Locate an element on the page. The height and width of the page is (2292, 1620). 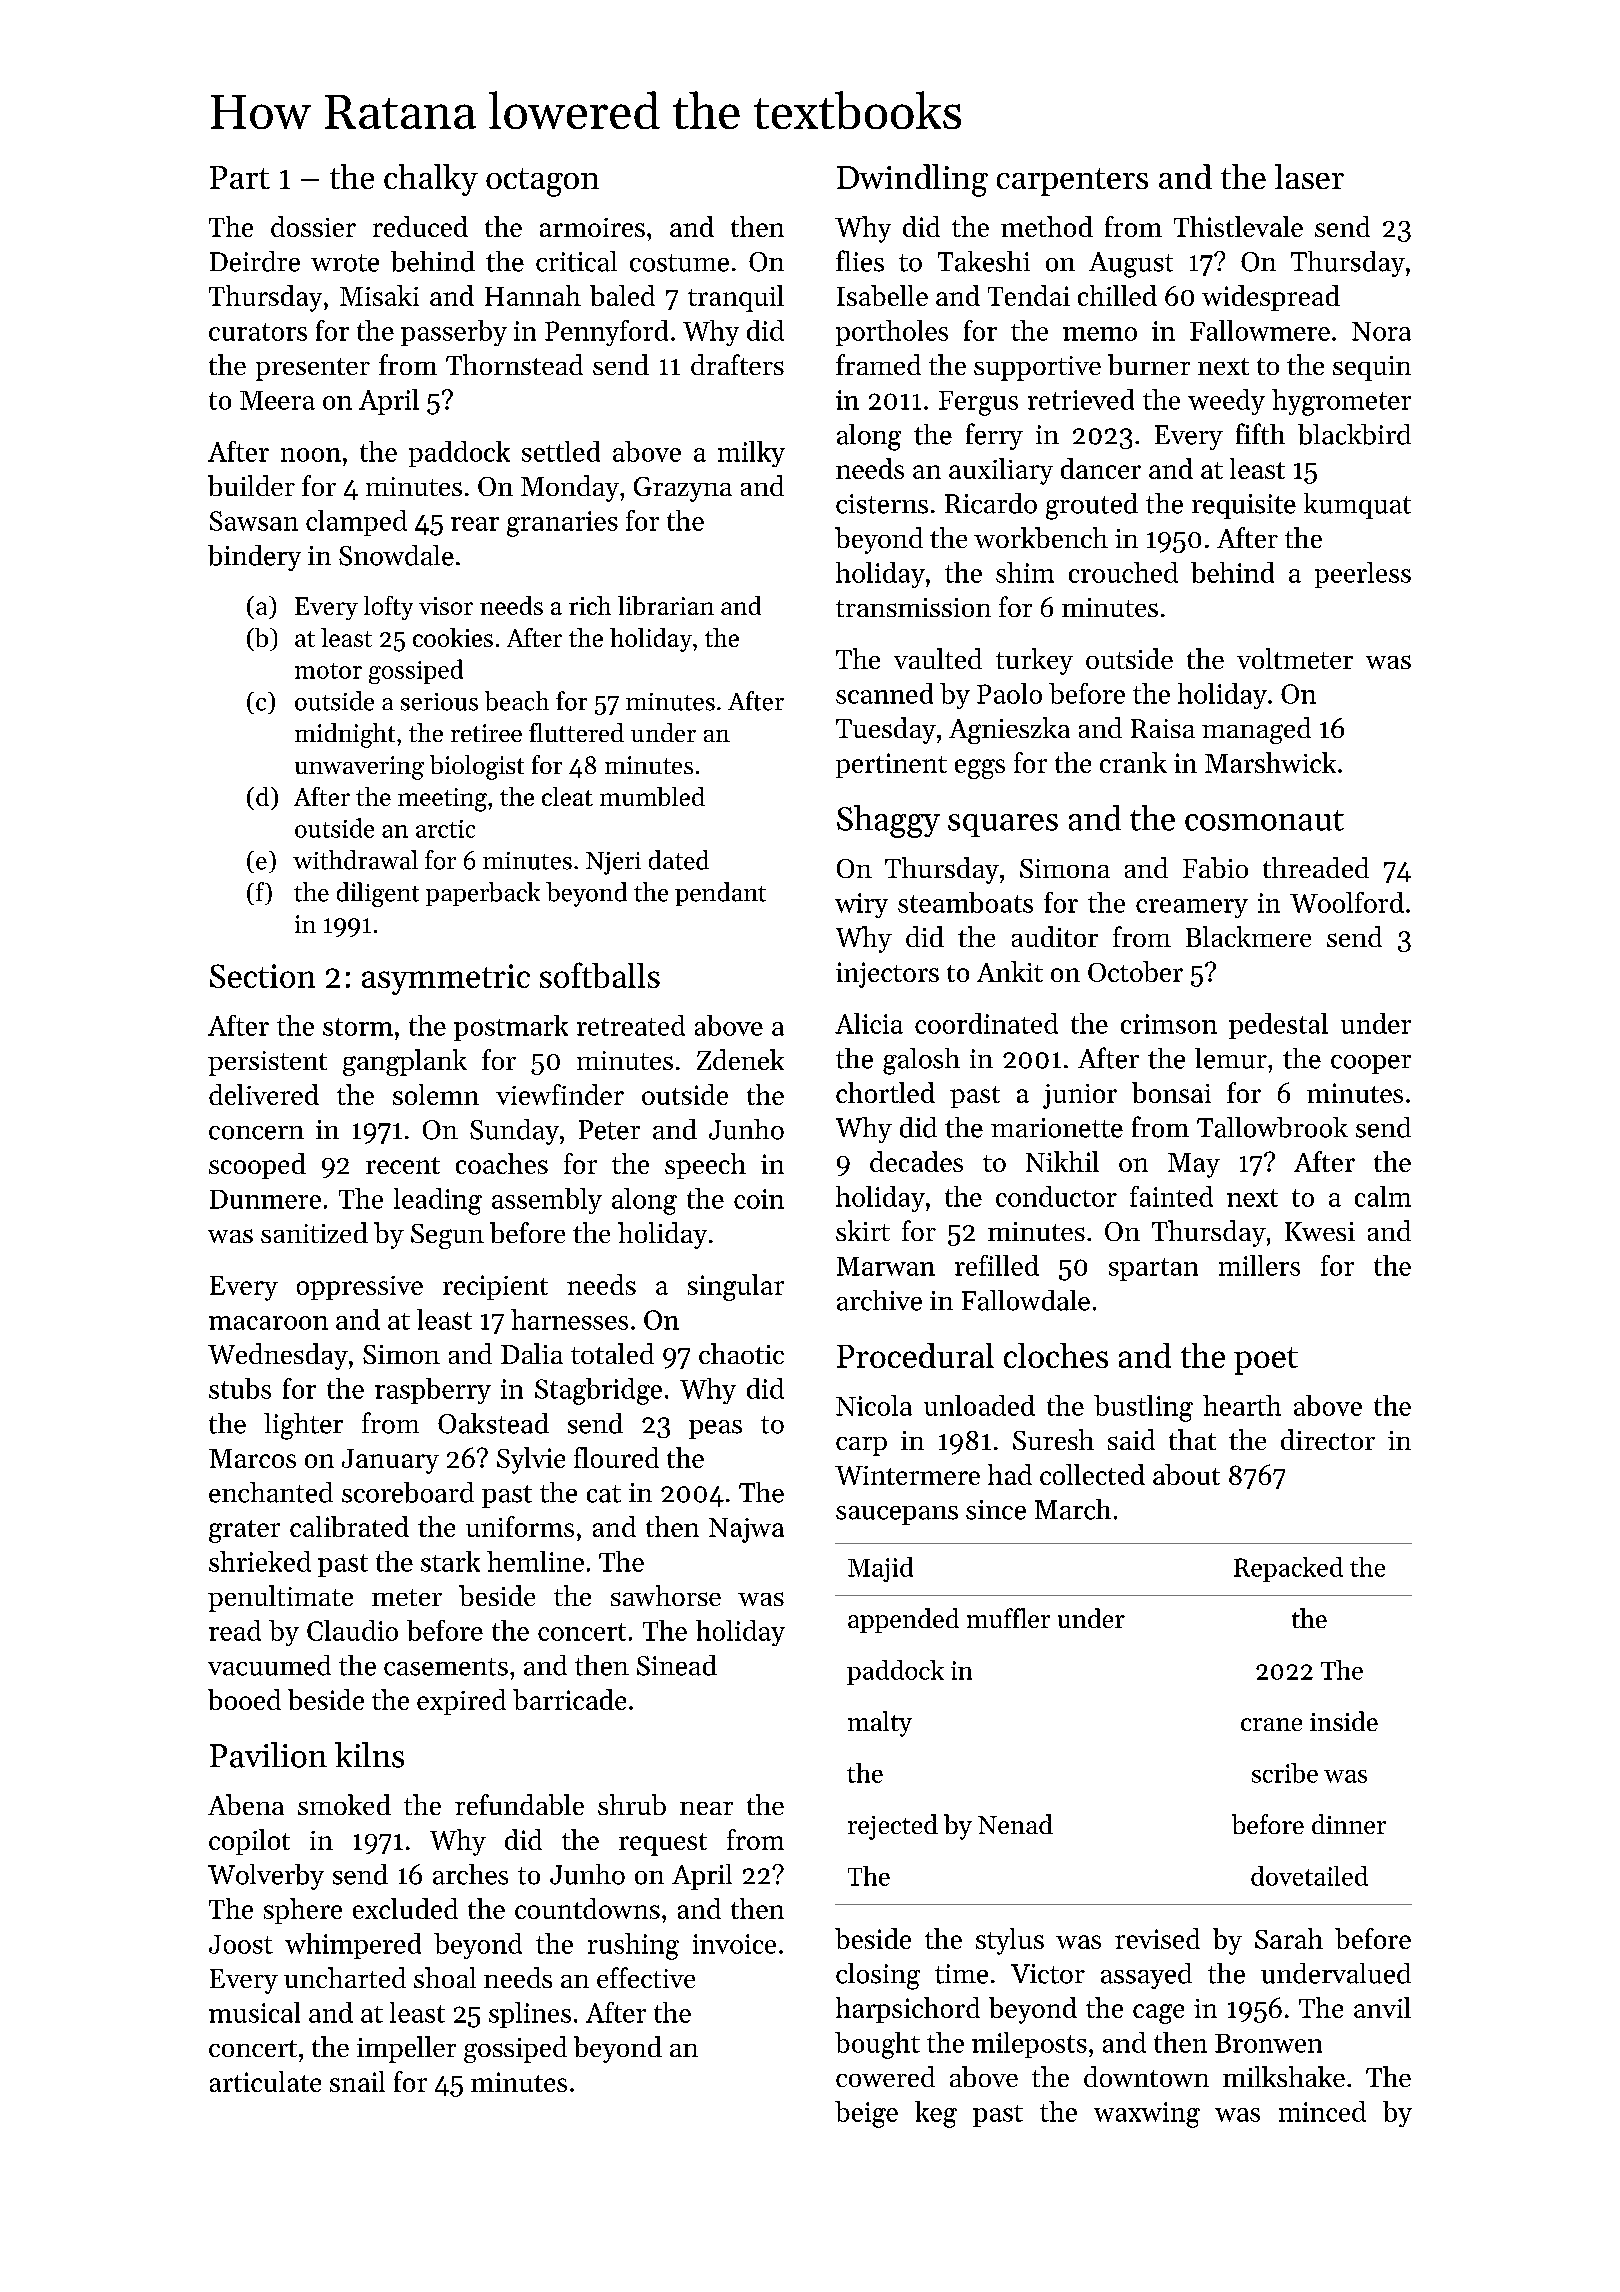
Blackmere is located at coordinates (1248, 936).
